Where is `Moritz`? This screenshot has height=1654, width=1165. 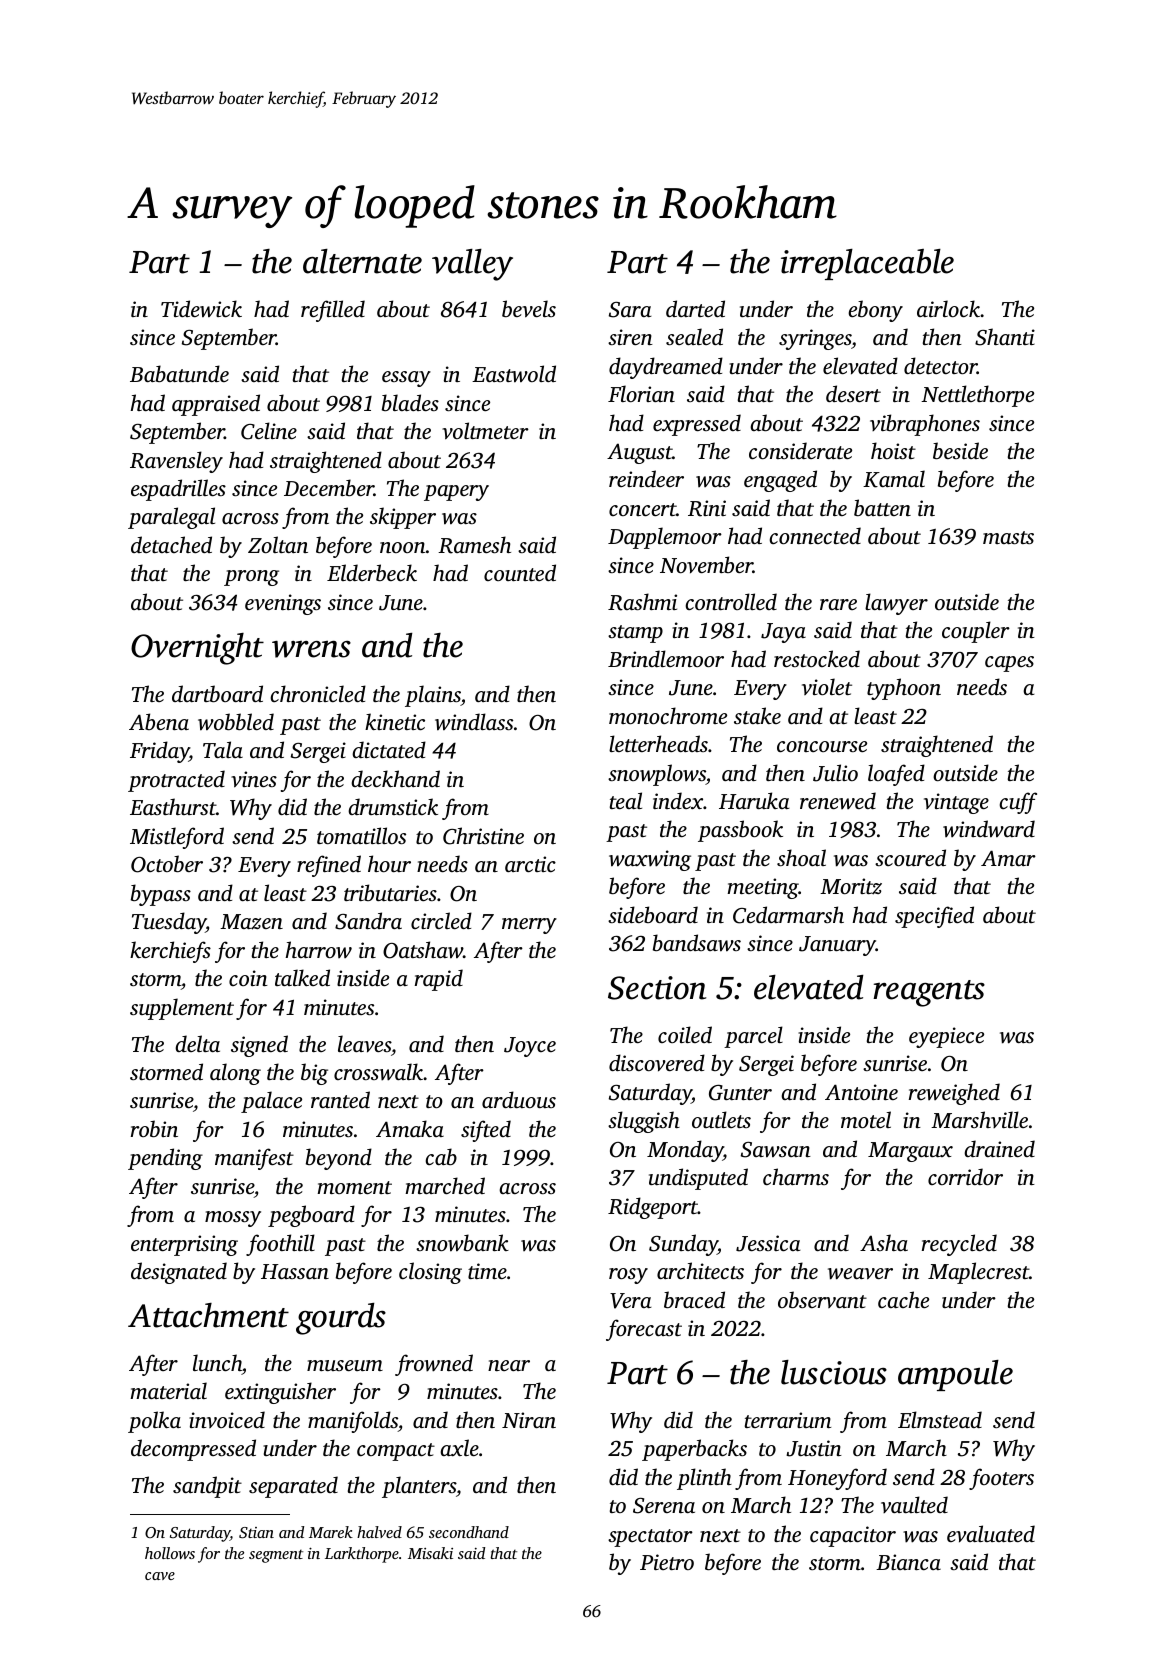 Moritz is located at coordinates (851, 886).
